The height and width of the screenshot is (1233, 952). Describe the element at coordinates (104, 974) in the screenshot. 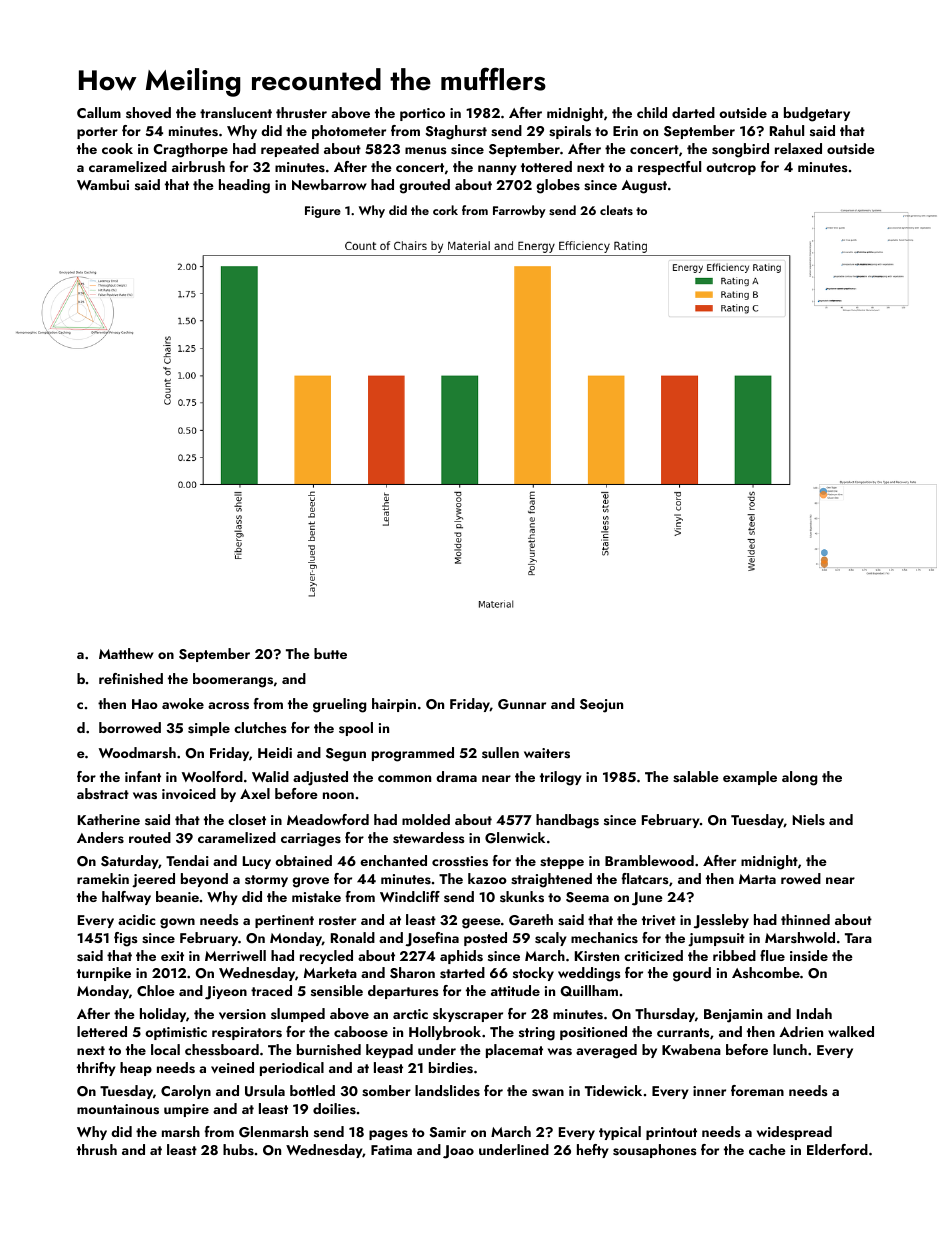

I see `turnpike` at that location.
